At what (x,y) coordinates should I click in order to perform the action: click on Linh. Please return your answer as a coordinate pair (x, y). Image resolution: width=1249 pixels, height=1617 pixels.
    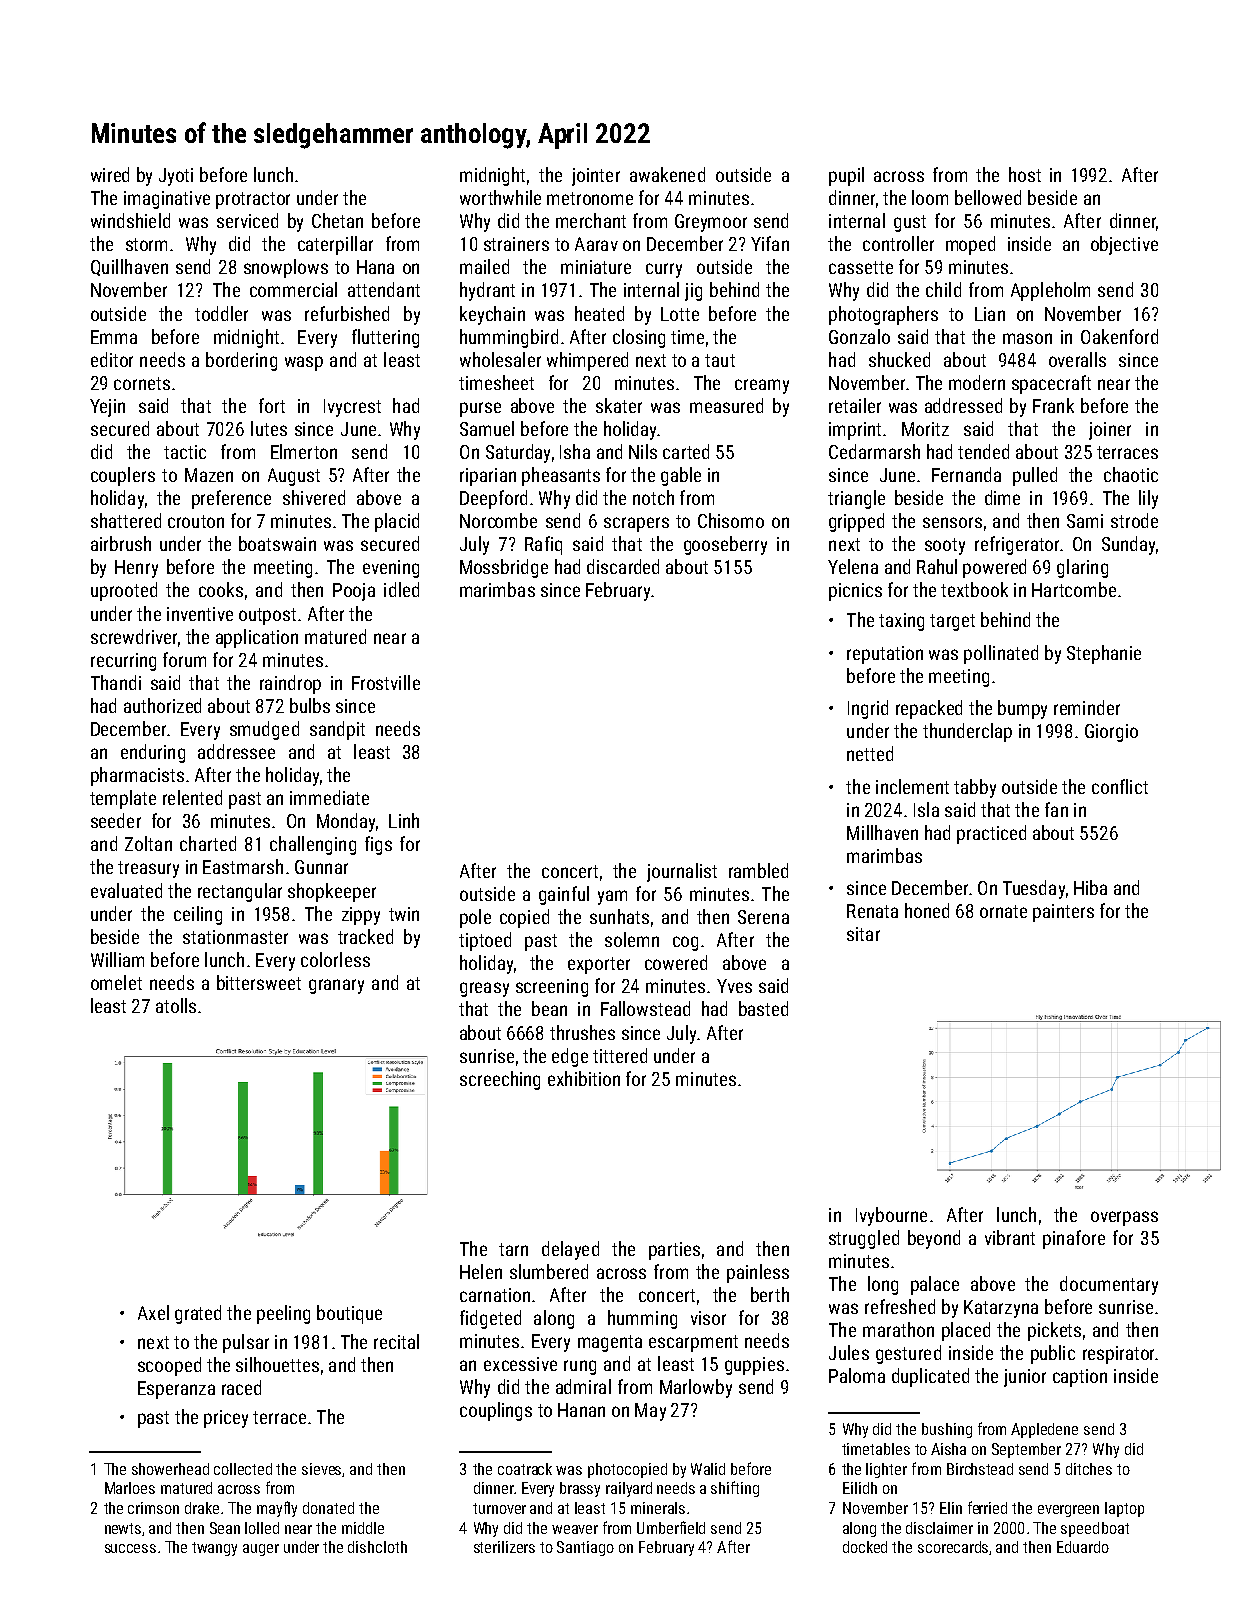
    Looking at the image, I should click on (404, 820).
